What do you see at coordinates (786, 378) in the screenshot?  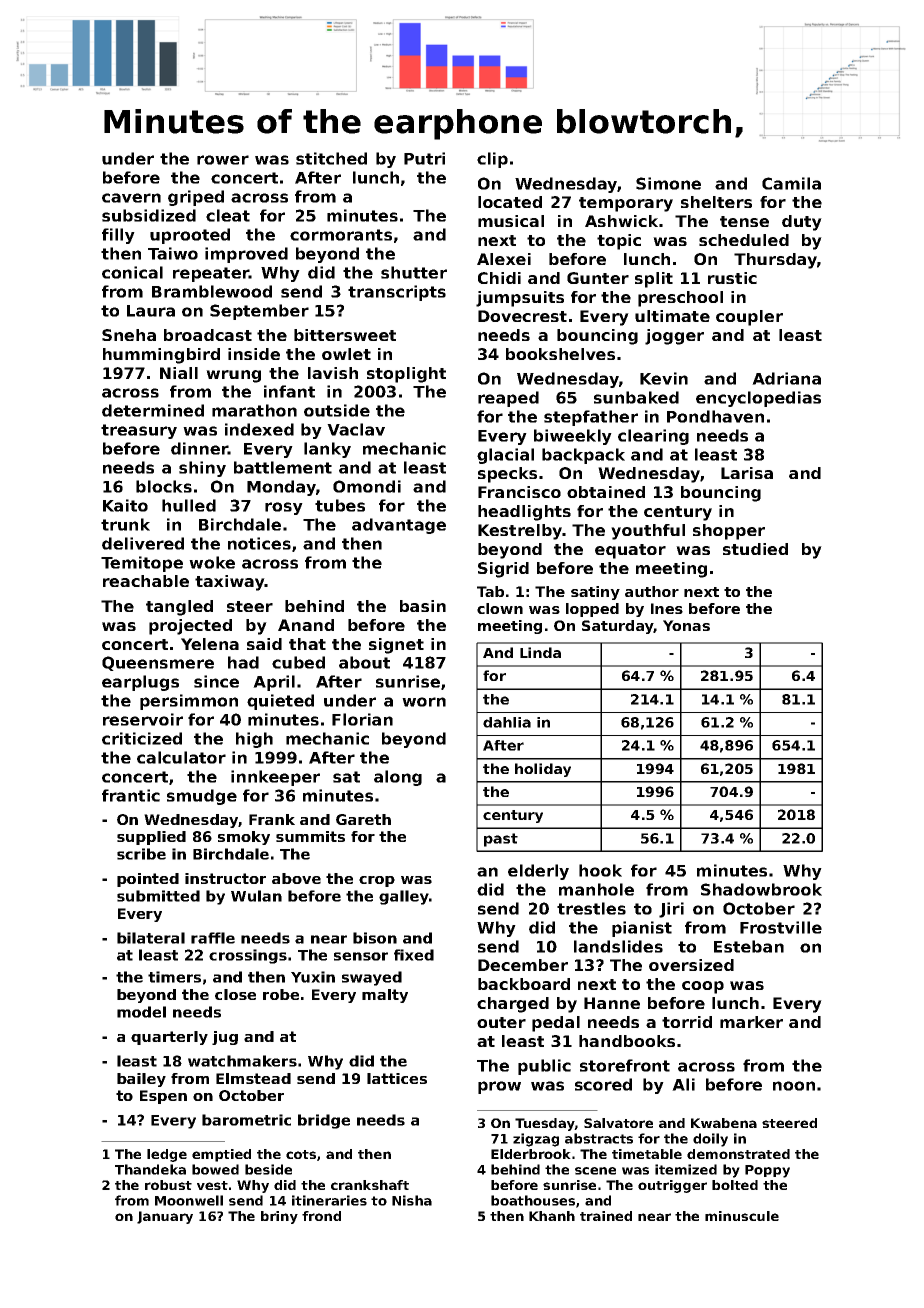 I see `Adriana` at bounding box center [786, 378].
